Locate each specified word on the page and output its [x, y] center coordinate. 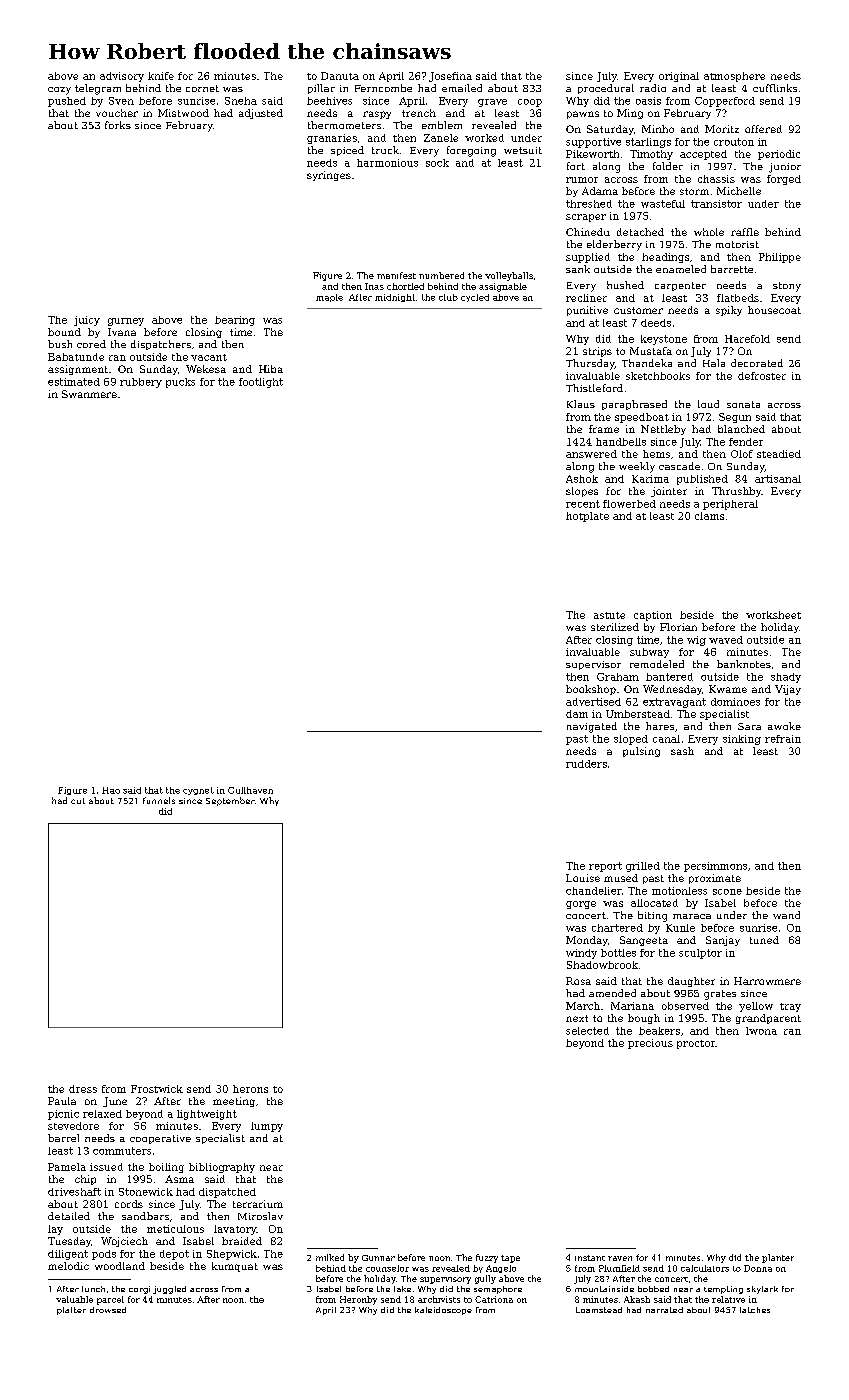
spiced [347, 151]
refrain [783, 739]
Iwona [761, 1031]
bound [64, 332]
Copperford [725, 102]
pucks [180, 383]
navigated [592, 727]
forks [118, 125]
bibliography [222, 1168]
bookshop [591, 690]
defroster [762, 376]
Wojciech [124, 1242]
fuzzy [487, 1258]
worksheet [773, 615]
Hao [111, 790]
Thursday [590, 364]
